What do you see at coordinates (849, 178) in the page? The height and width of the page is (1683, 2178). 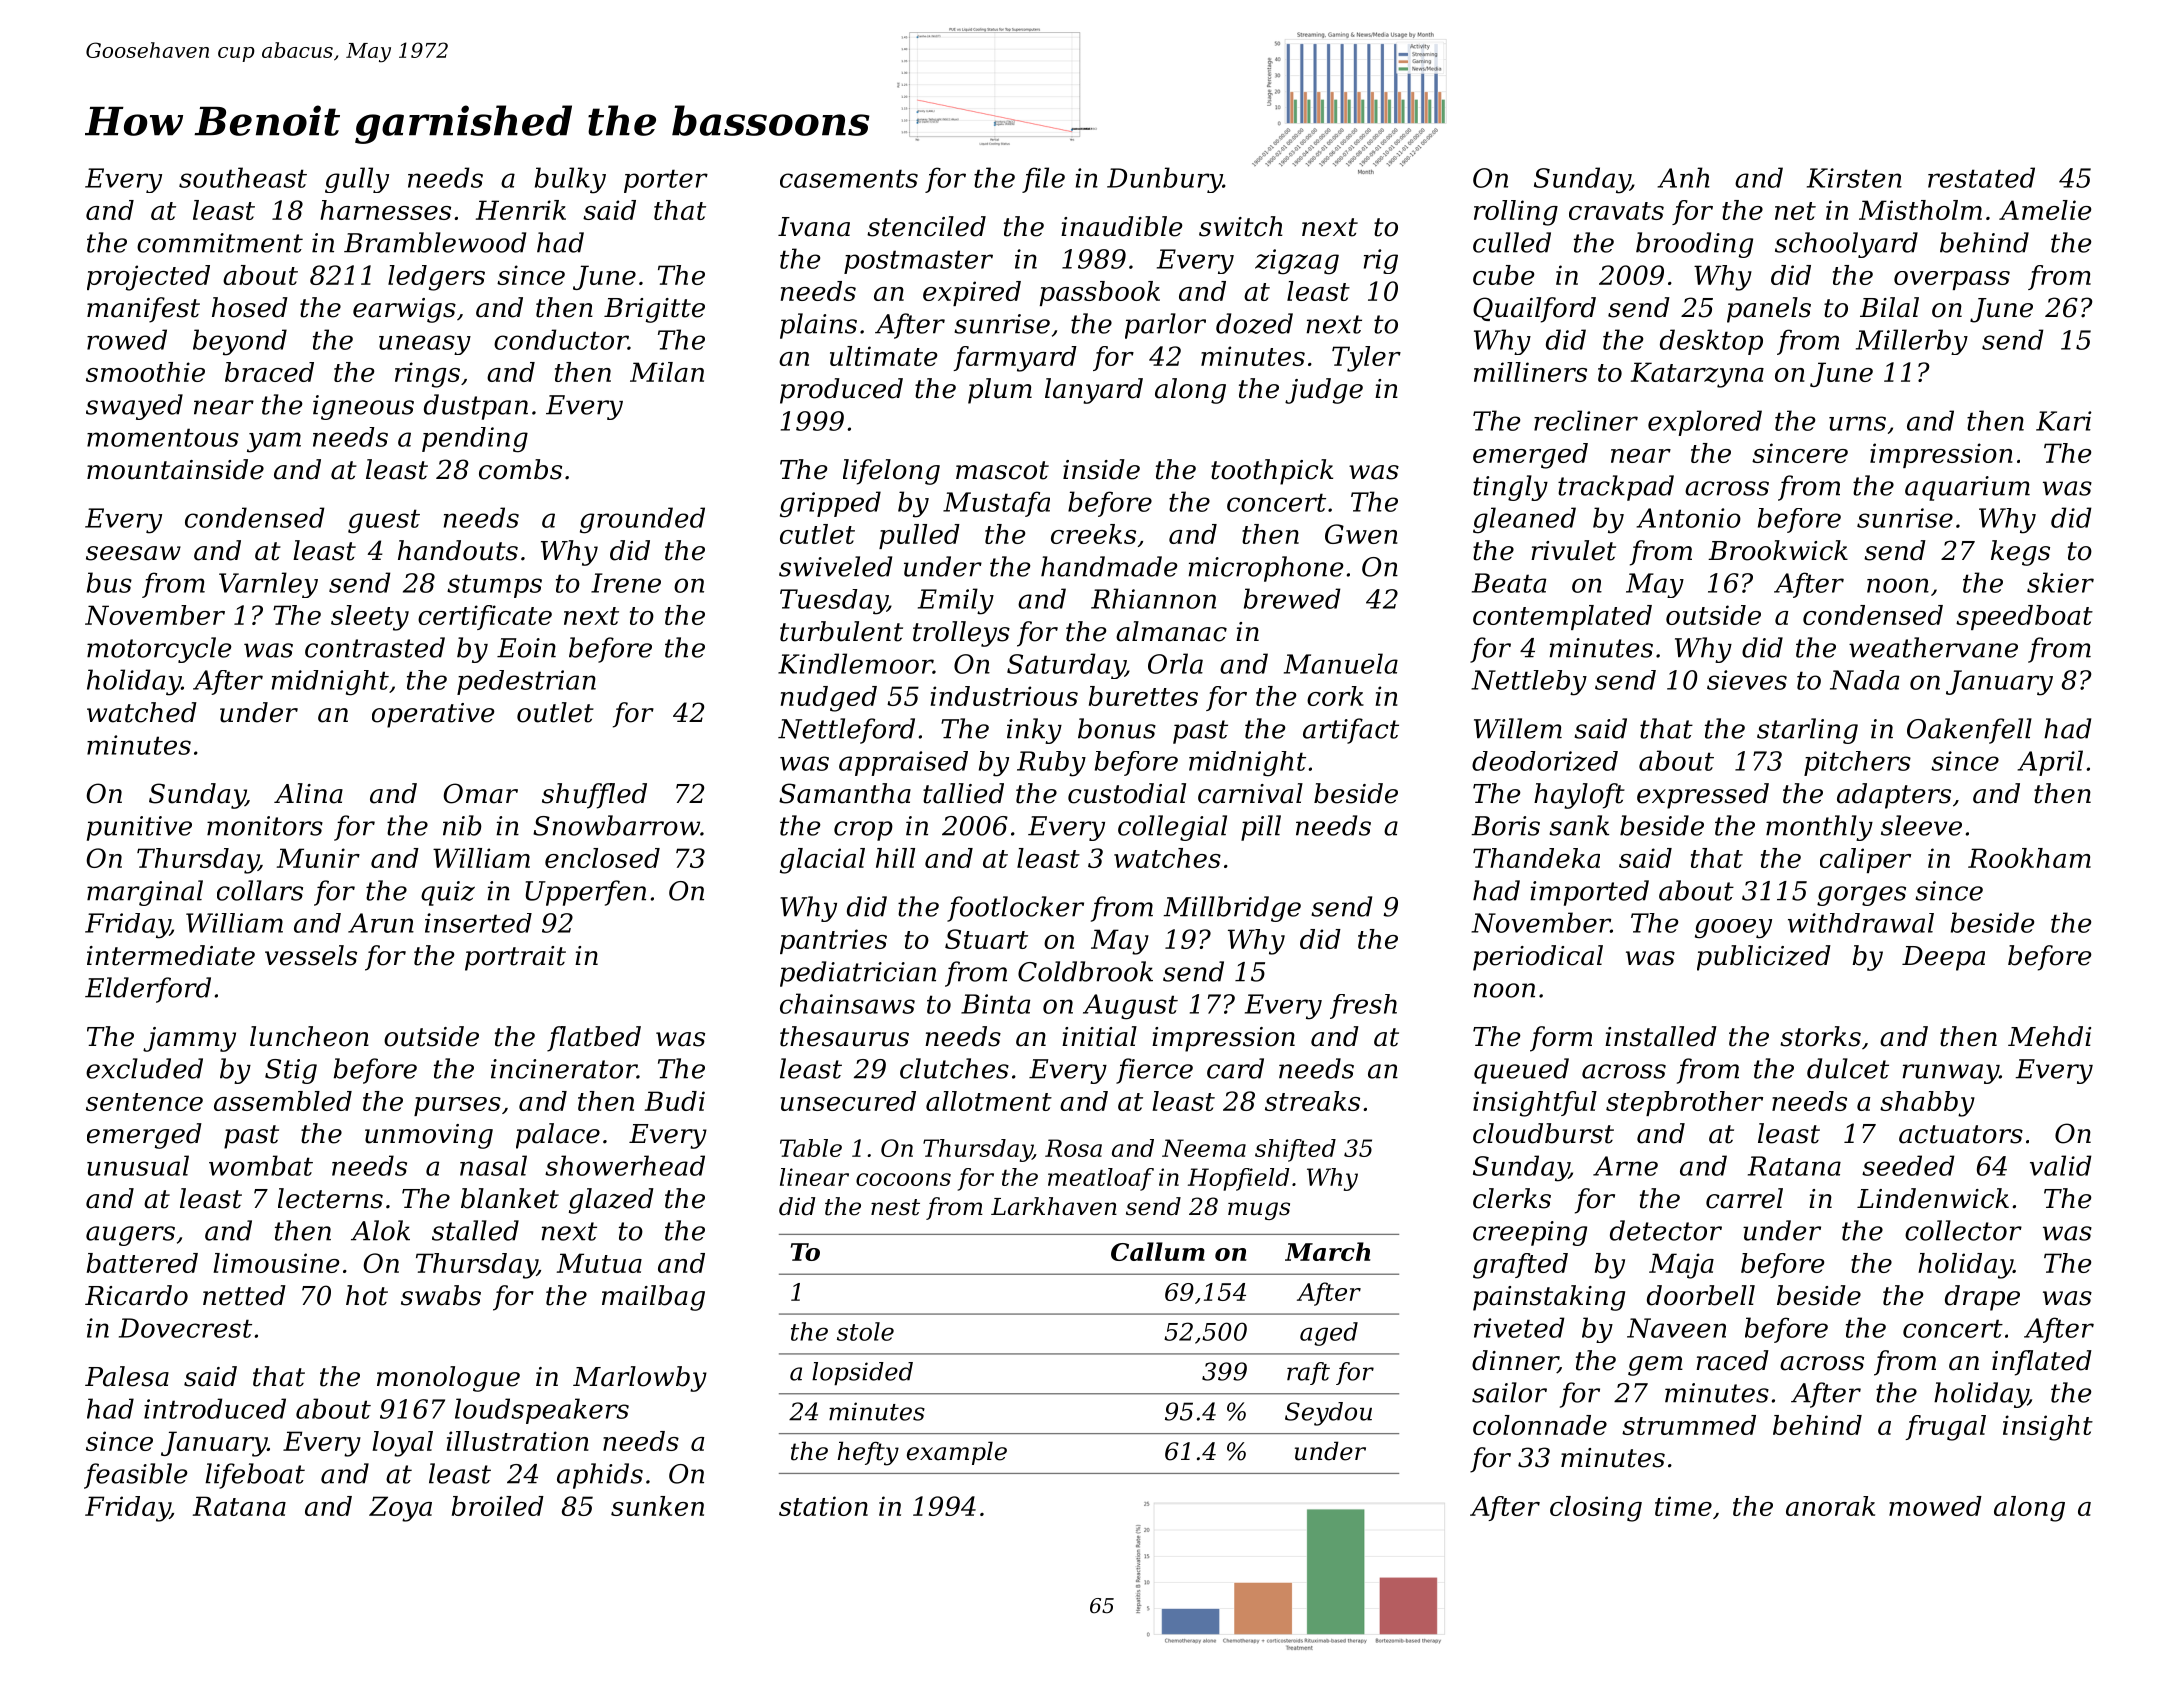 I see `casements` at bounding box center [849, 178].
